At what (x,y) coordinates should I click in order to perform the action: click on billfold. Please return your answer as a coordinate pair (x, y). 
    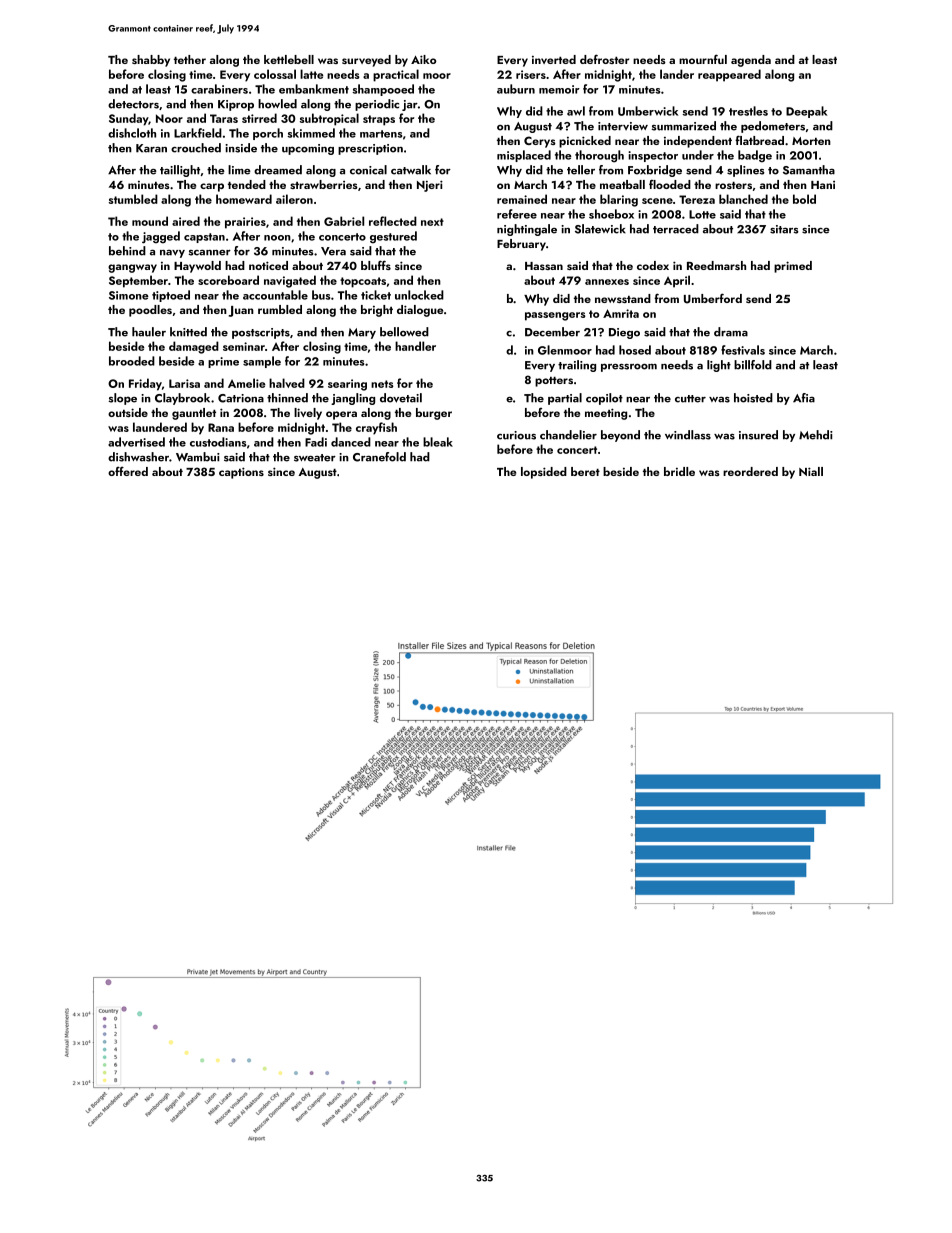
    Looking at the image, I should click on (753, 365).
